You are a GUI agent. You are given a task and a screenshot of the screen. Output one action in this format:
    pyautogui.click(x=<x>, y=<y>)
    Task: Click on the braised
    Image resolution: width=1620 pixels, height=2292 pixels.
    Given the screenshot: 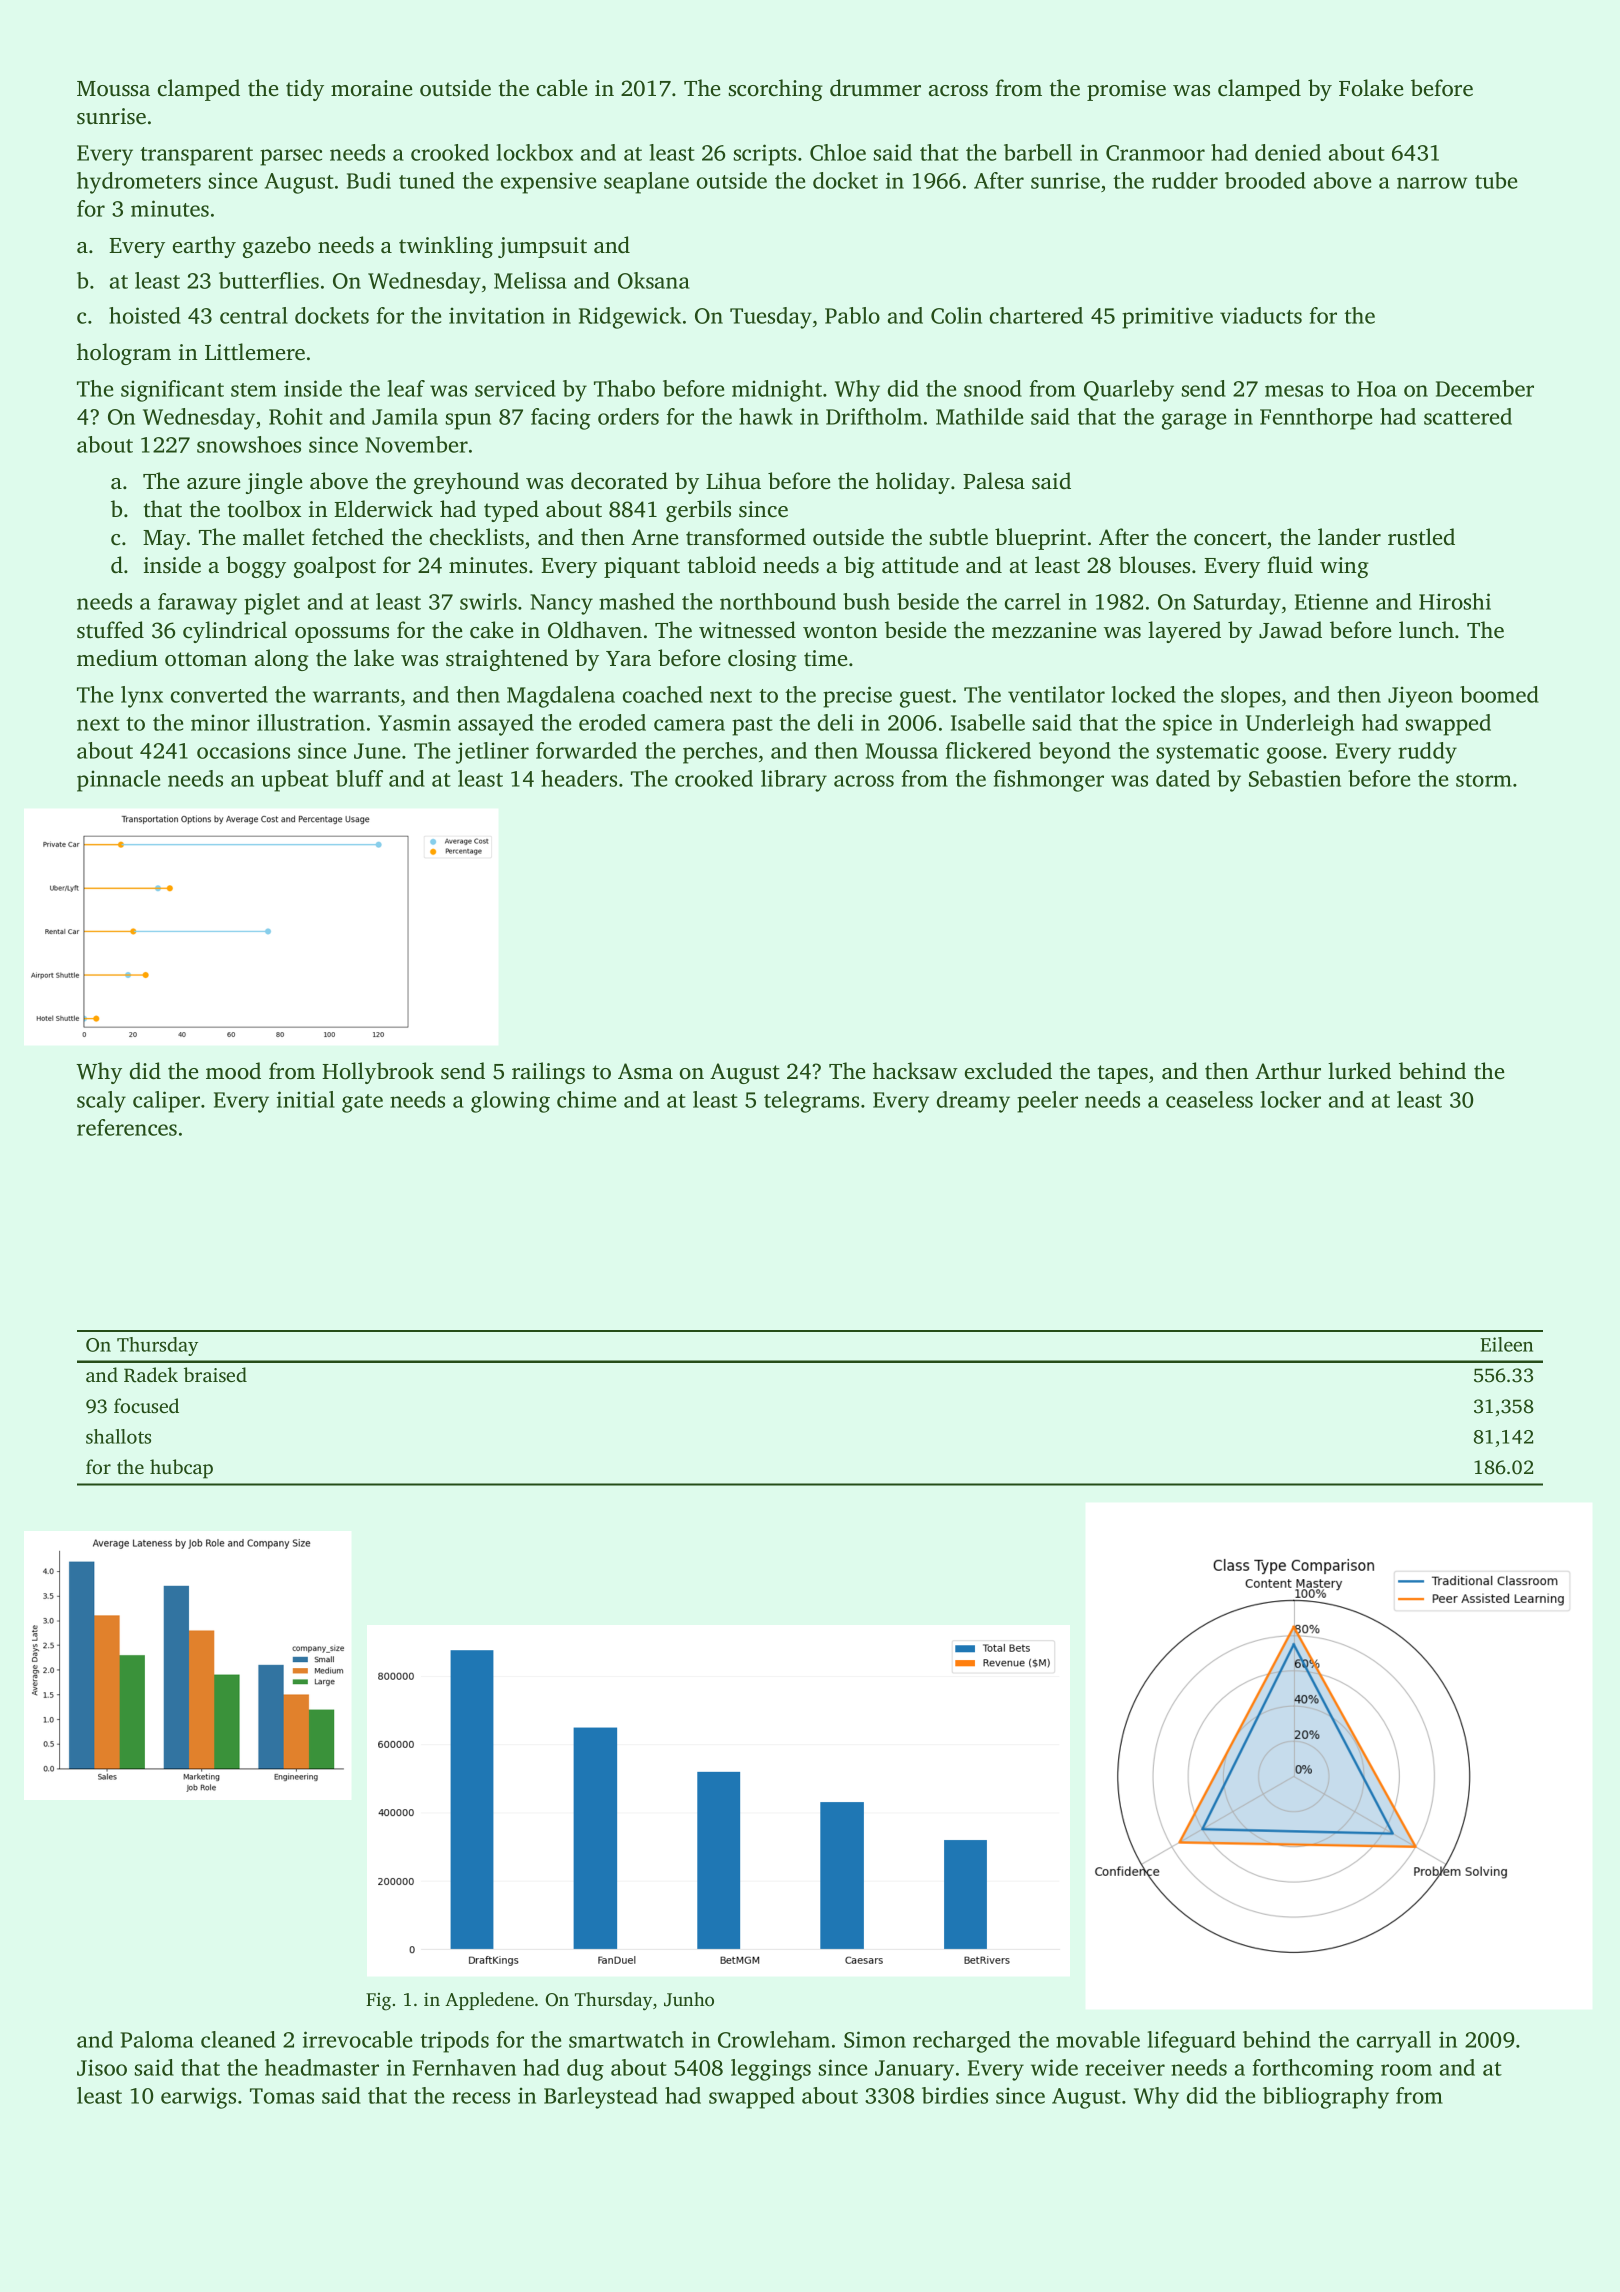 What is the action you would take?
    pyautogui.click(x=215, y=1374)
